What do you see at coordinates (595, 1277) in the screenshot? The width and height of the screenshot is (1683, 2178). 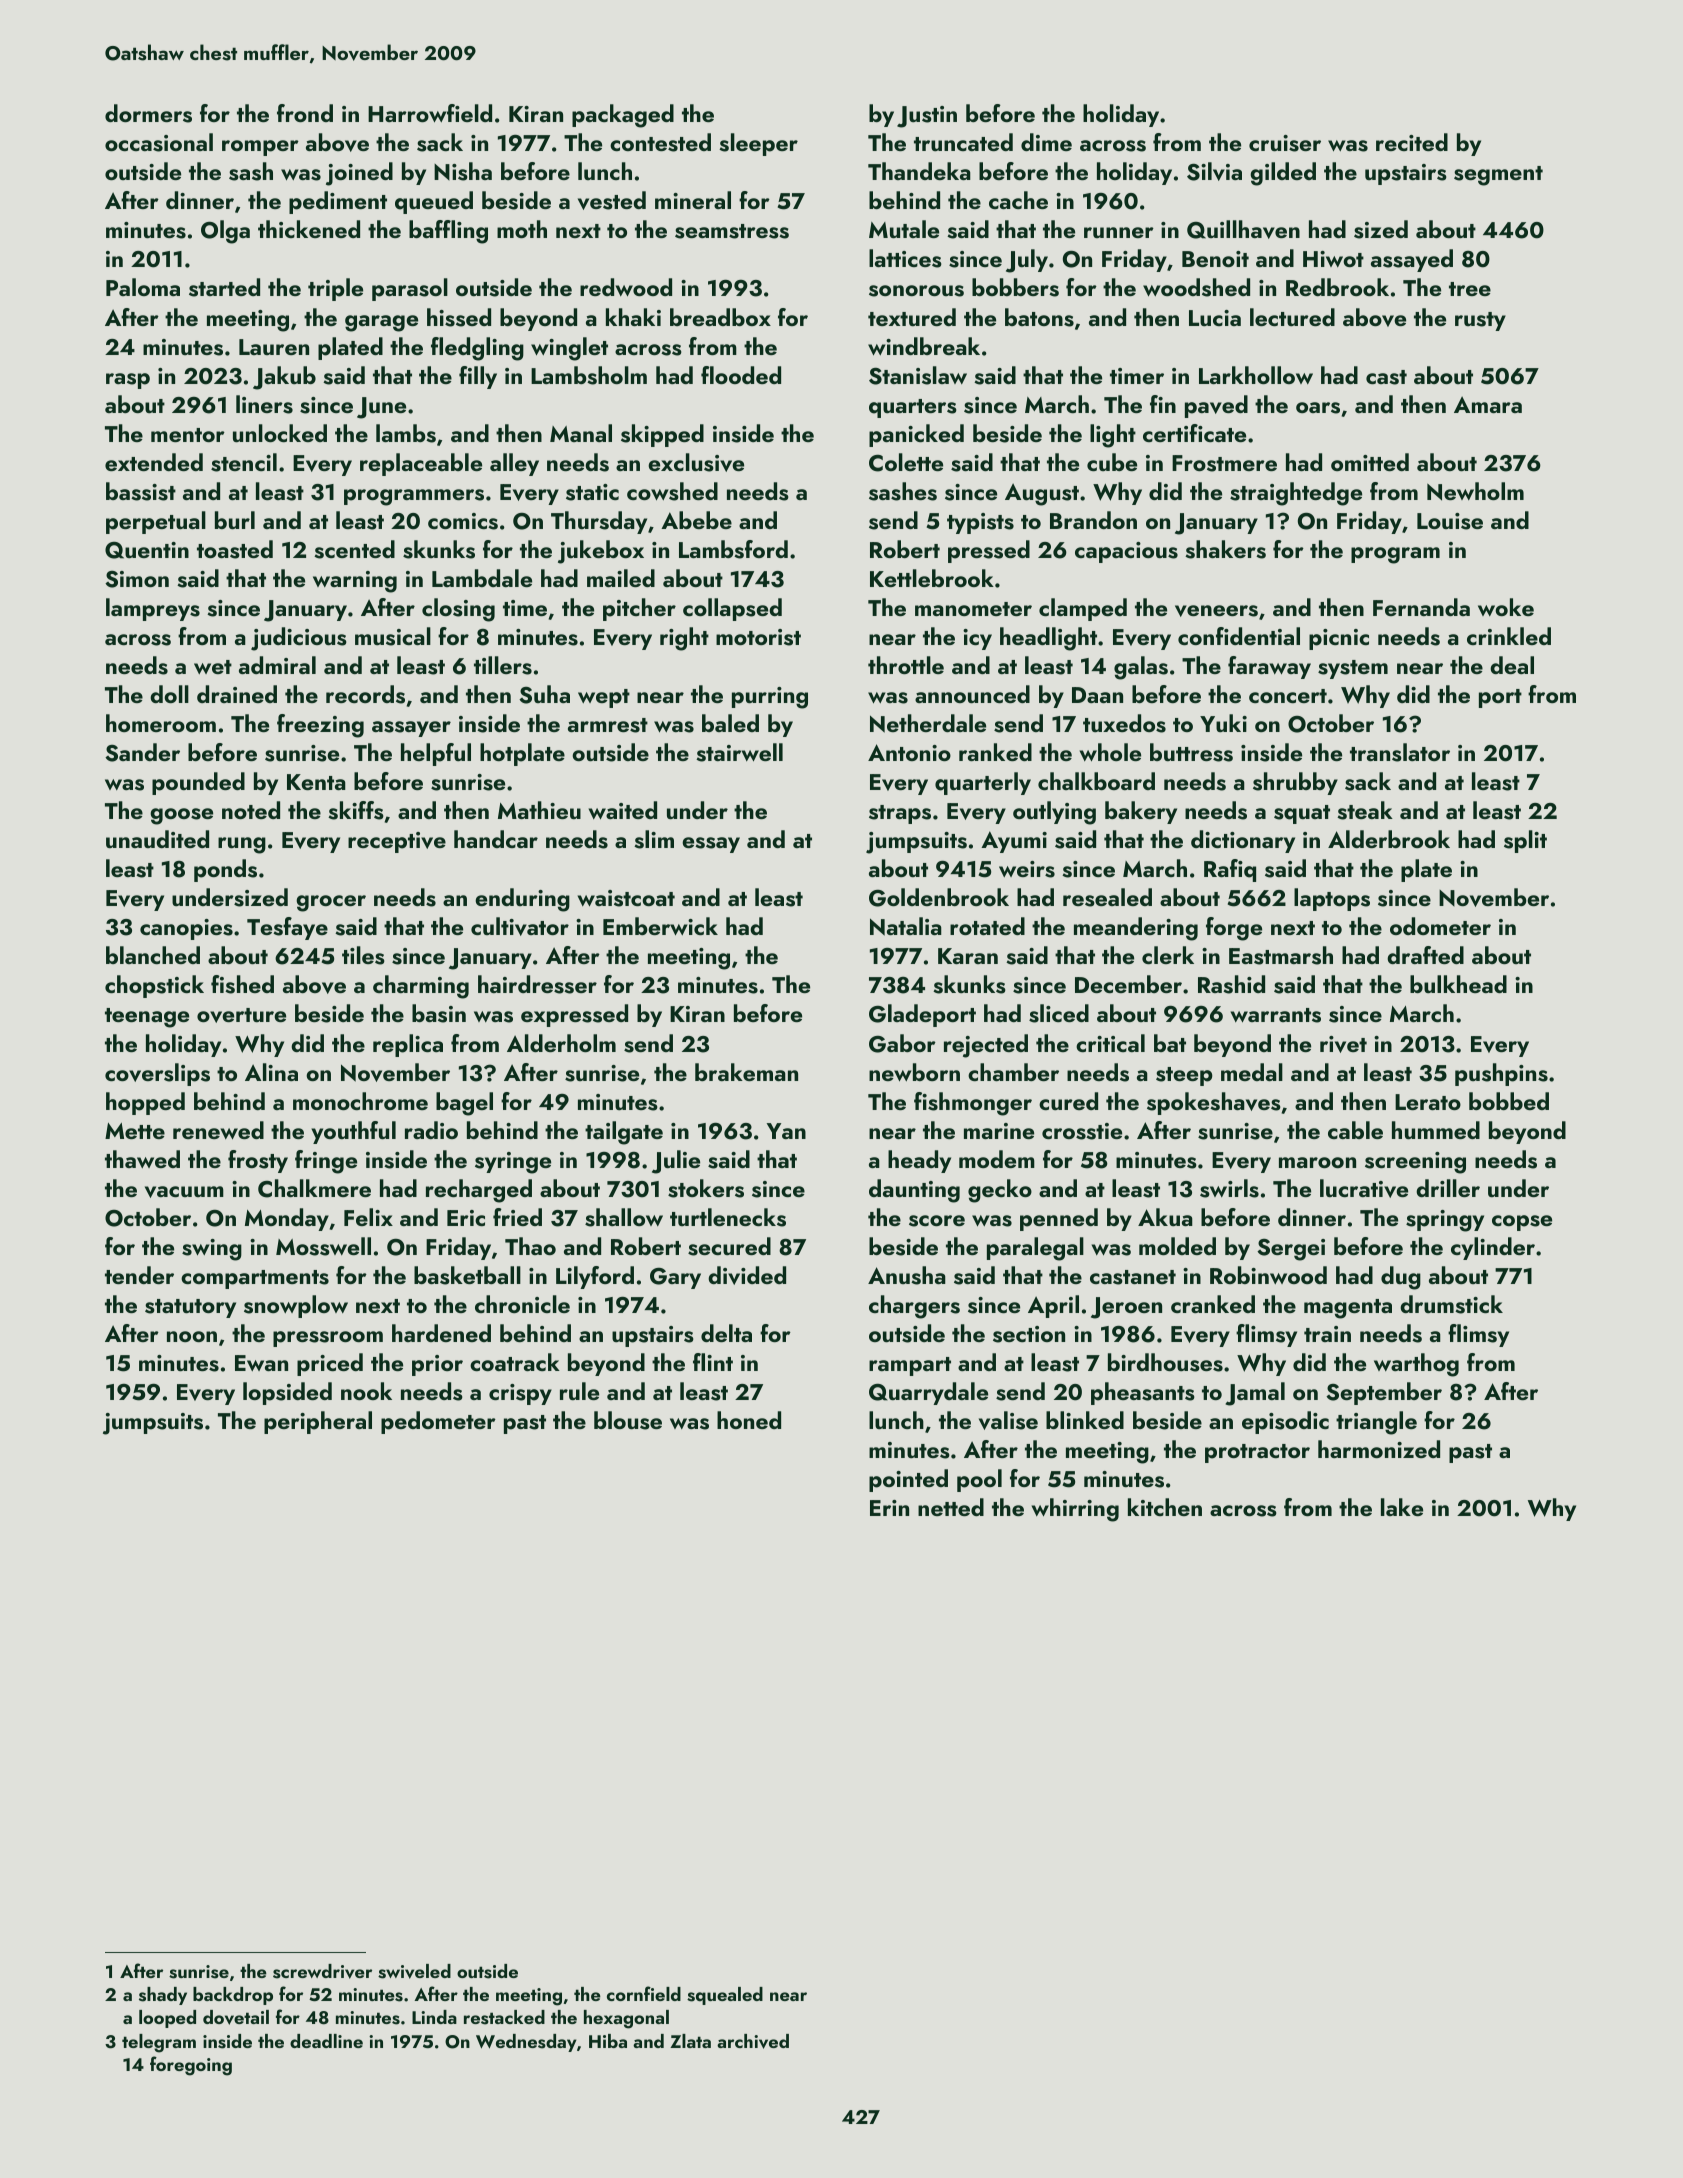 I see `Lilyford` at bounding box center [595, 1277].
